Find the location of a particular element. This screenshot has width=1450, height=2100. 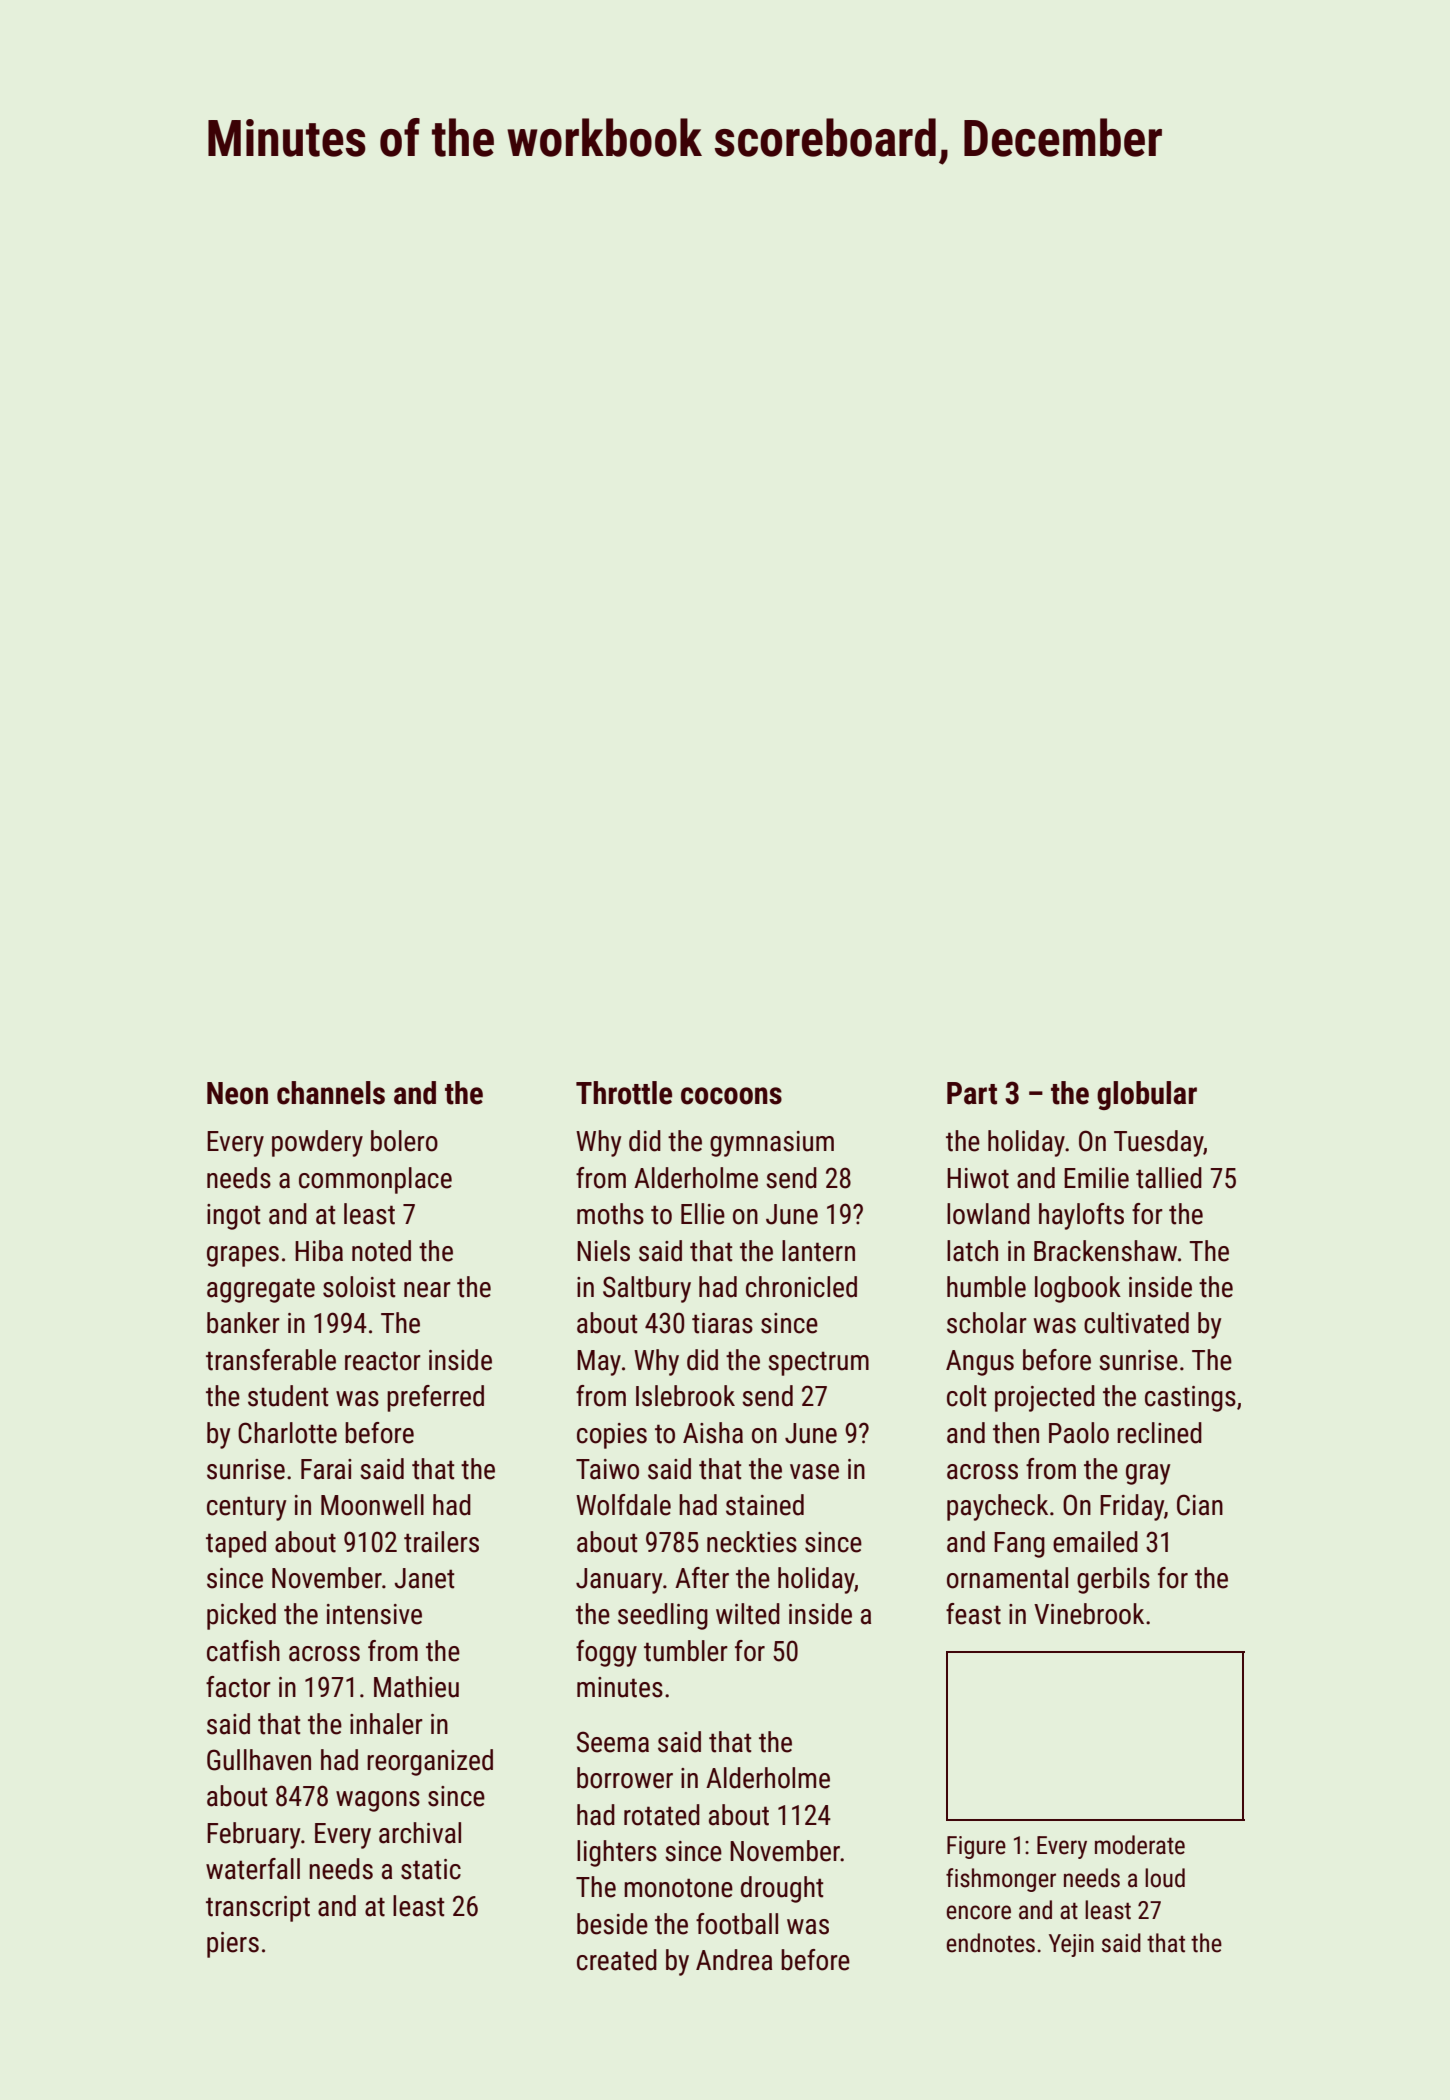

intensive is located at coordinates (374, 1614).
